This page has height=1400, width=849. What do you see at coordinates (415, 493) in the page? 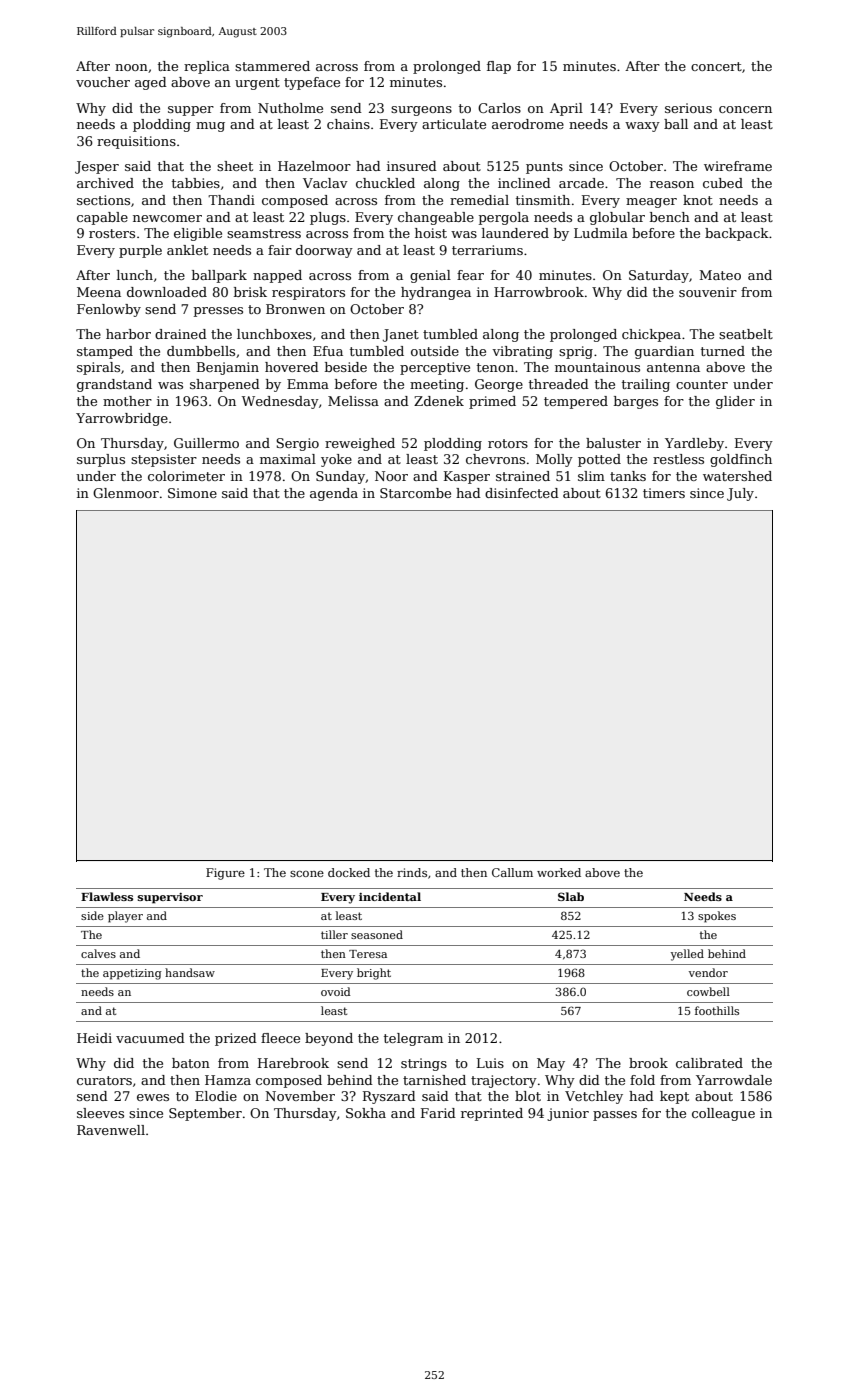
I see `Starcombe` at bounding box center [415, 493].
